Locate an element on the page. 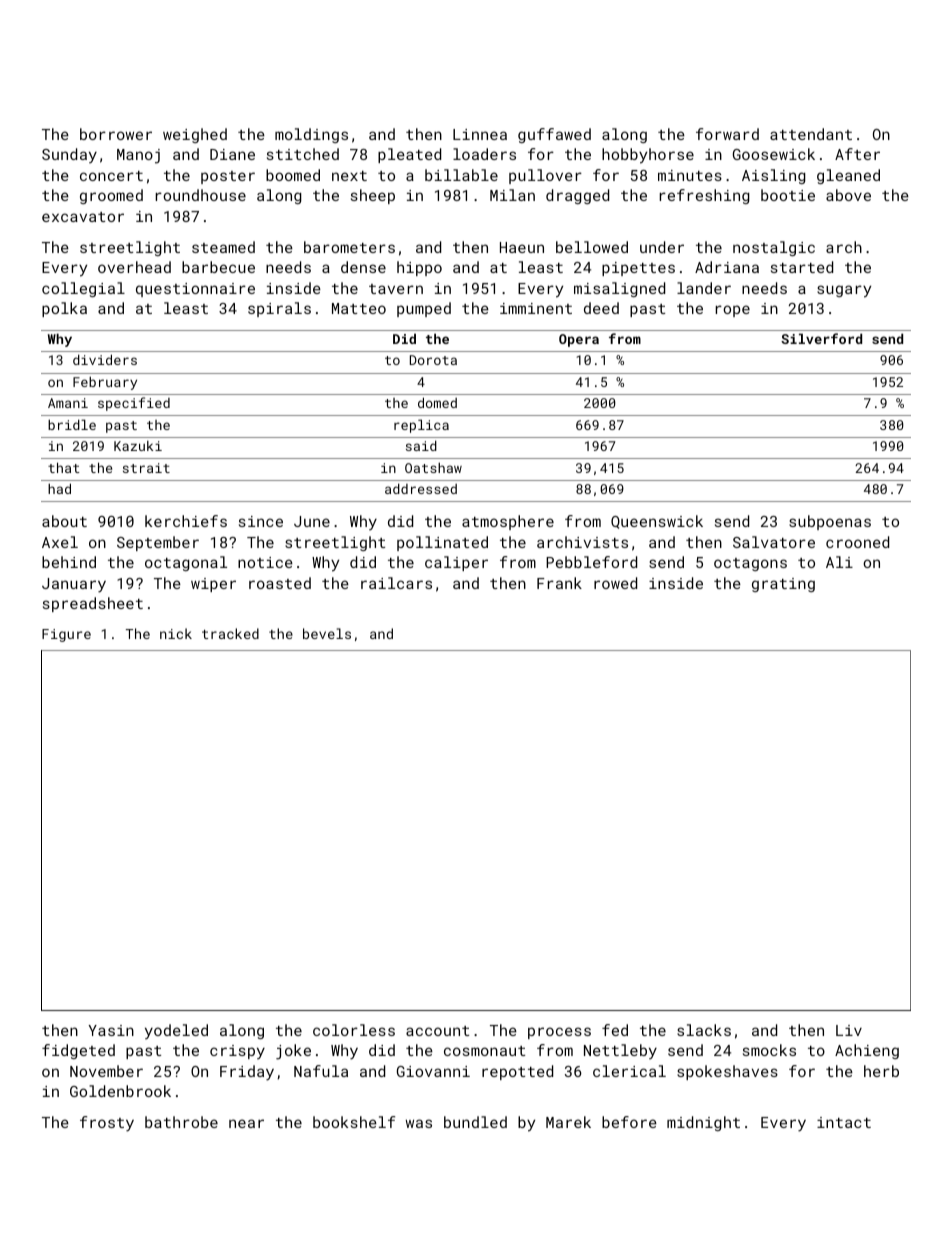  nick is located at coordinates (176, 633).
